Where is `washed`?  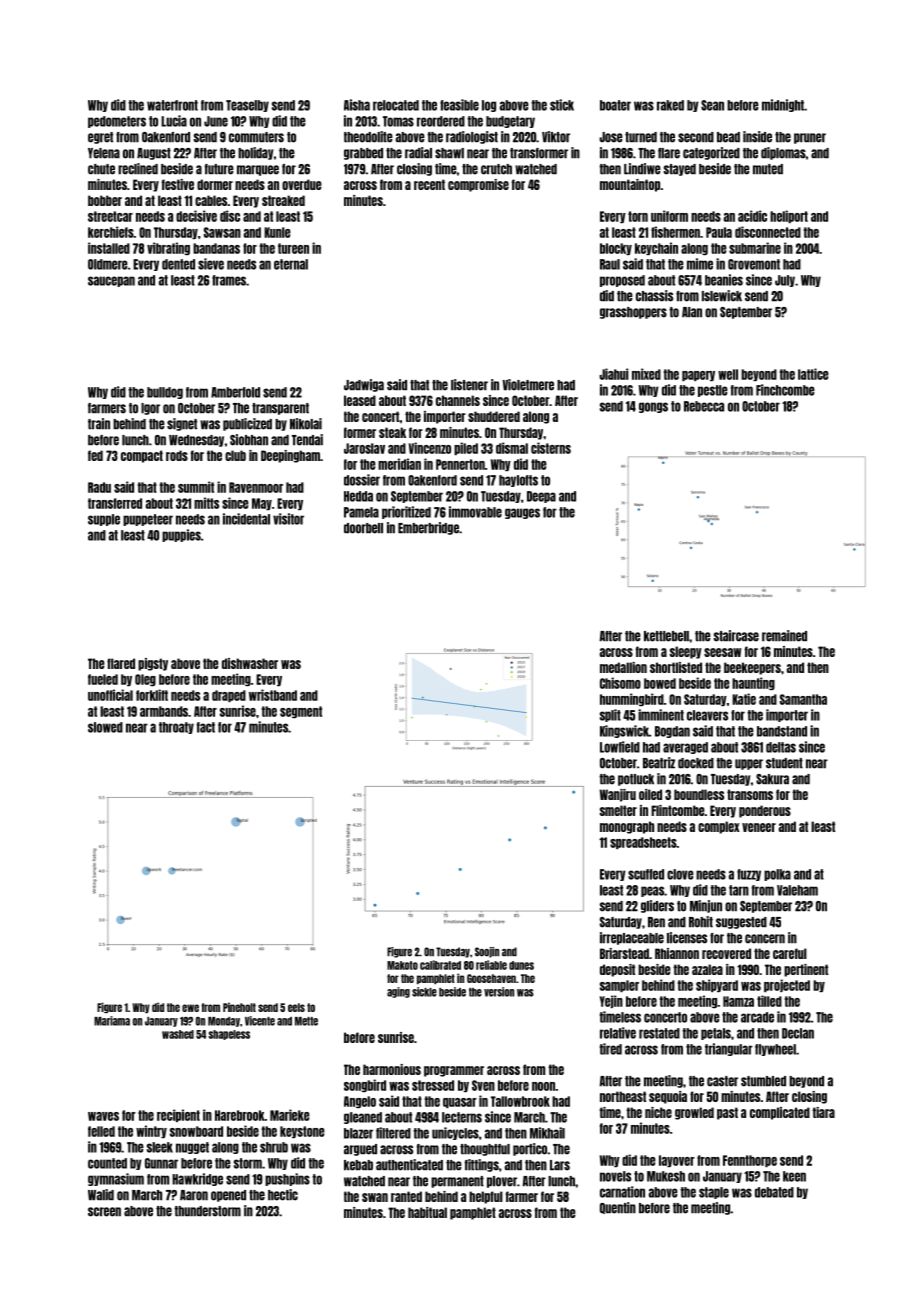 washed is located at coordinates (178, 1034).
